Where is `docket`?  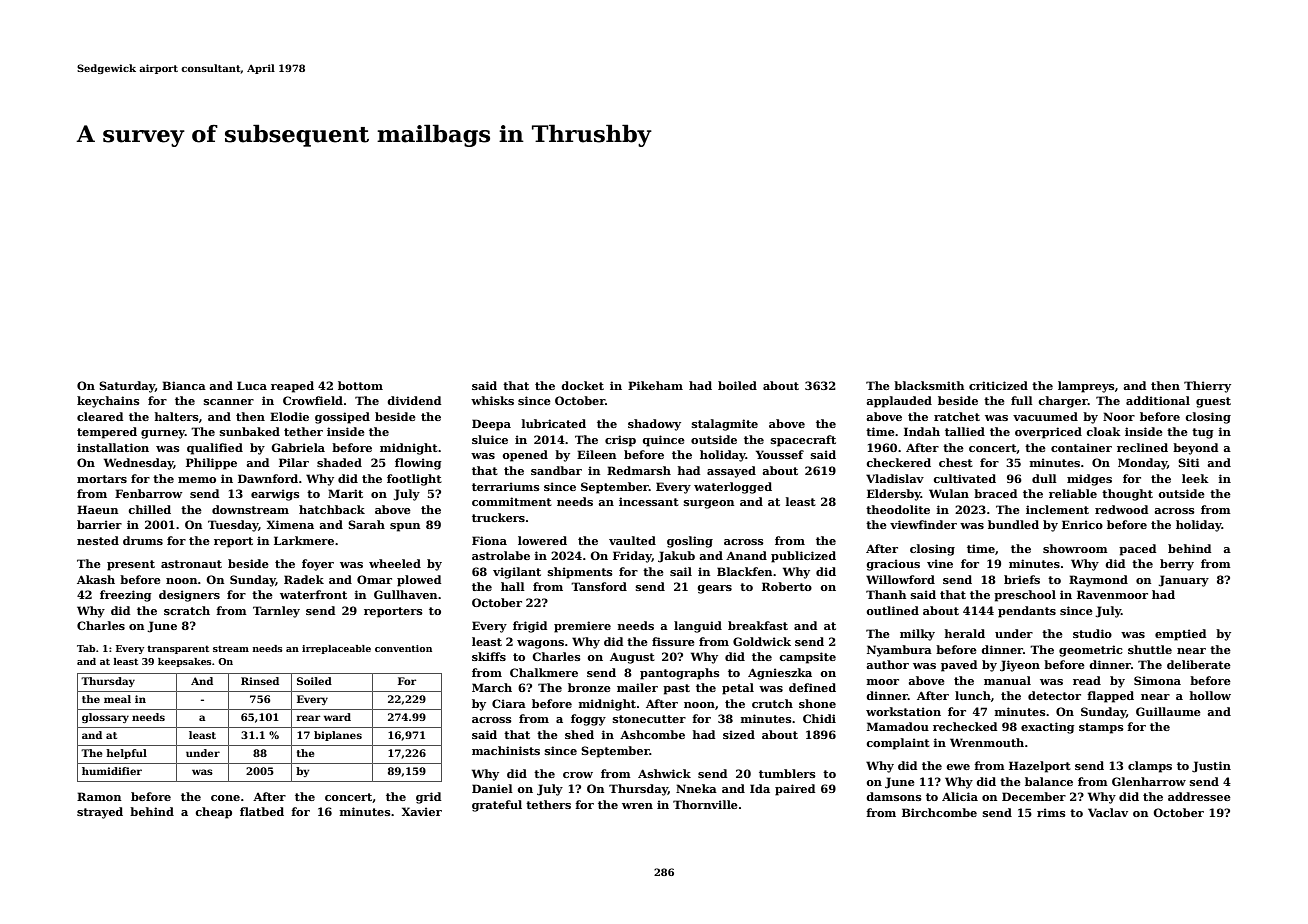
docket is located at coordinates (582, 385).
